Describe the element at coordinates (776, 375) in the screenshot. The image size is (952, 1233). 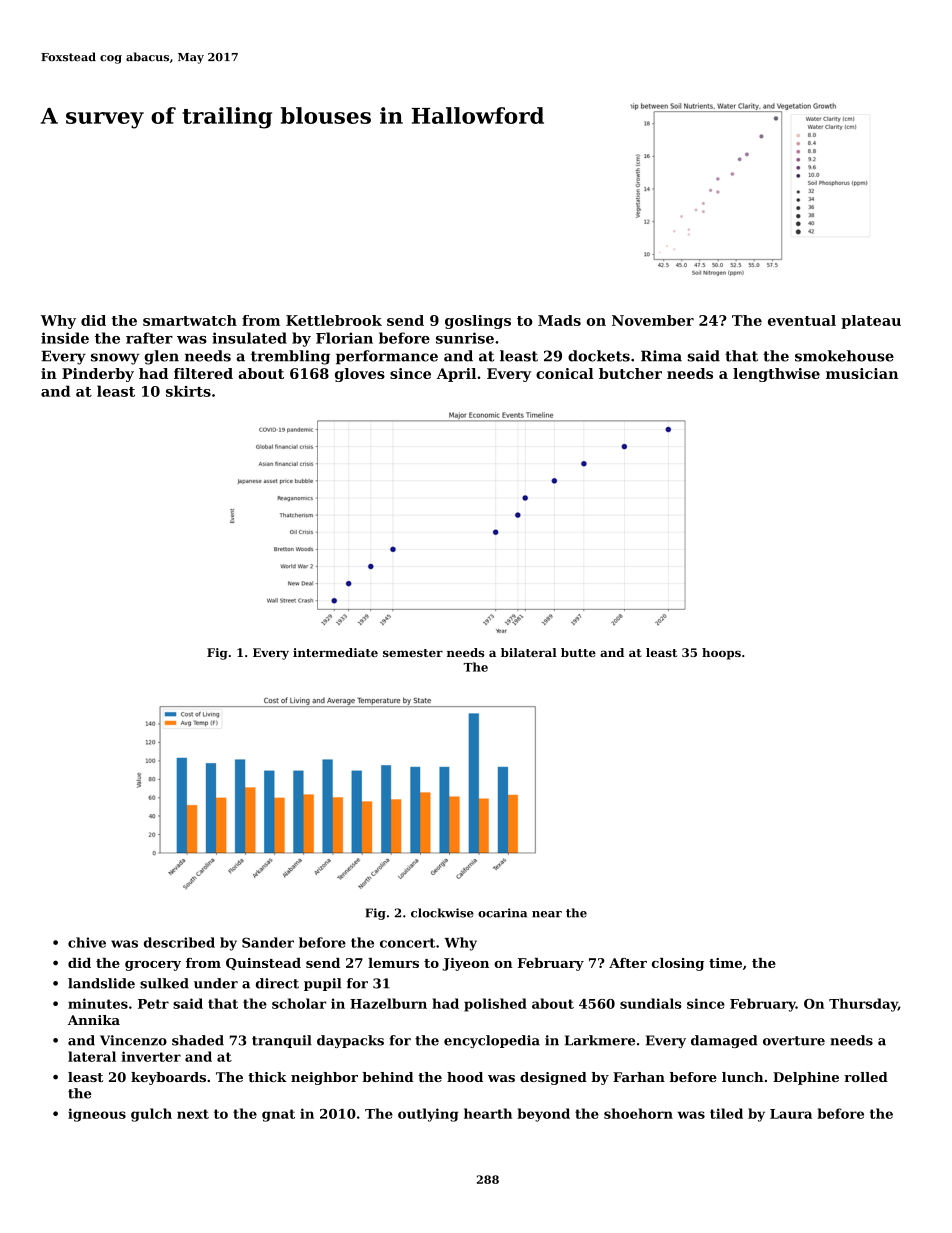
I see `lengthwise` at that location.
